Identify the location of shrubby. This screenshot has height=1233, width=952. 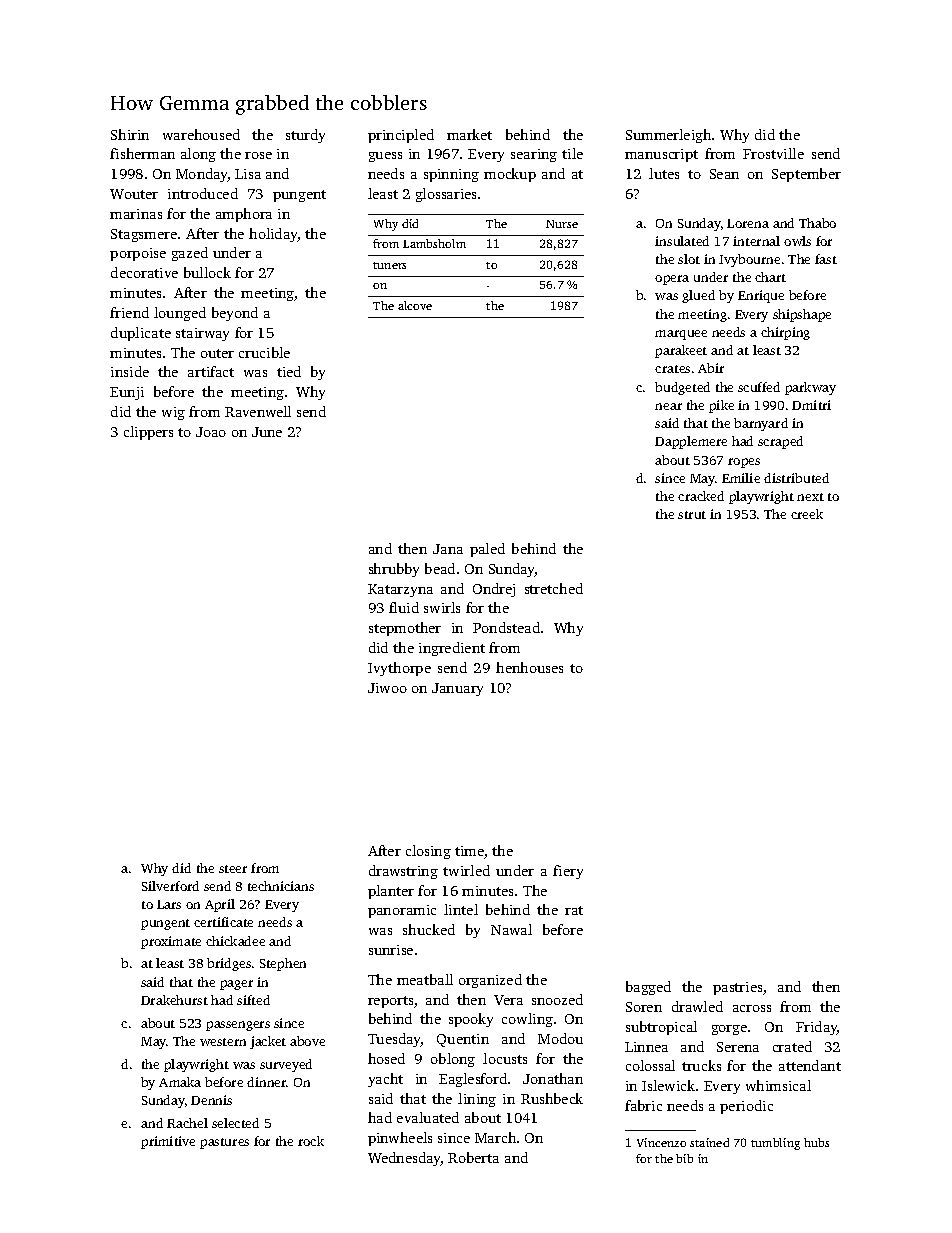
(394, 570).
